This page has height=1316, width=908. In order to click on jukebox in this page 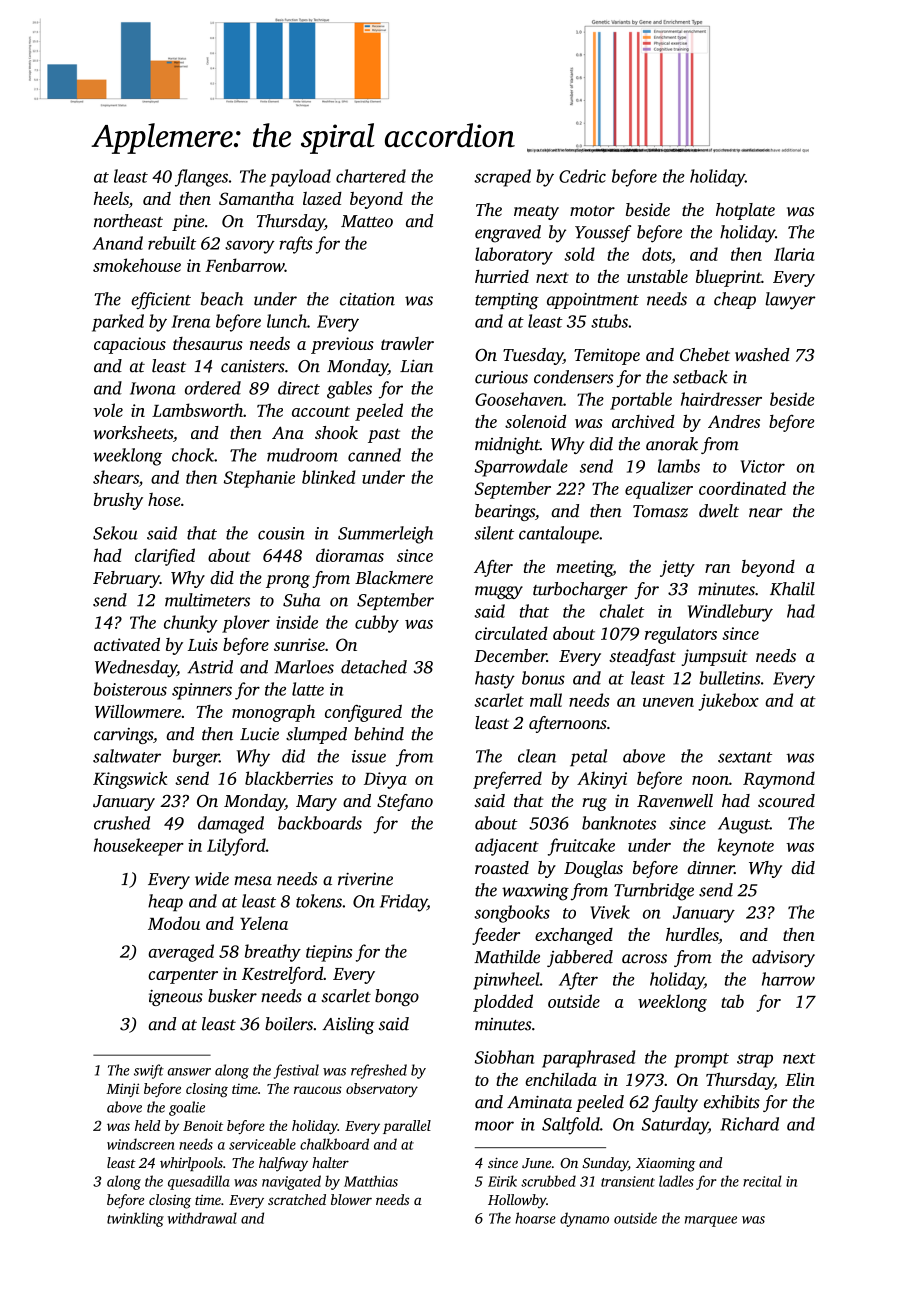, I will do `click(728, 702)`.
